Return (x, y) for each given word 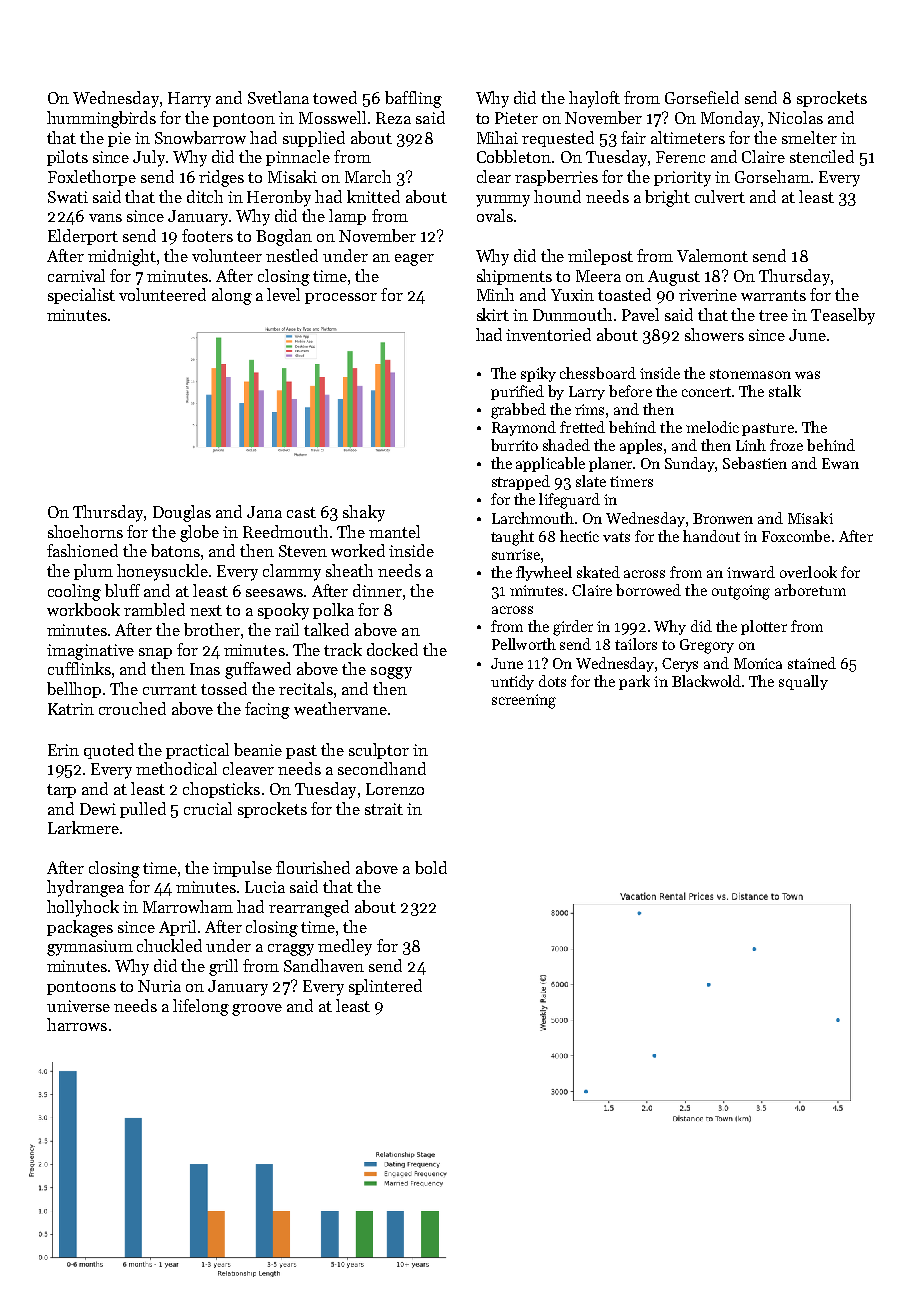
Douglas (182, 513)
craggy (291, 950)
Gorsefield (702, 97)
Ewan (840, 463)
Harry (189, 100)
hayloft (594, 99)
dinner (377, 590)
